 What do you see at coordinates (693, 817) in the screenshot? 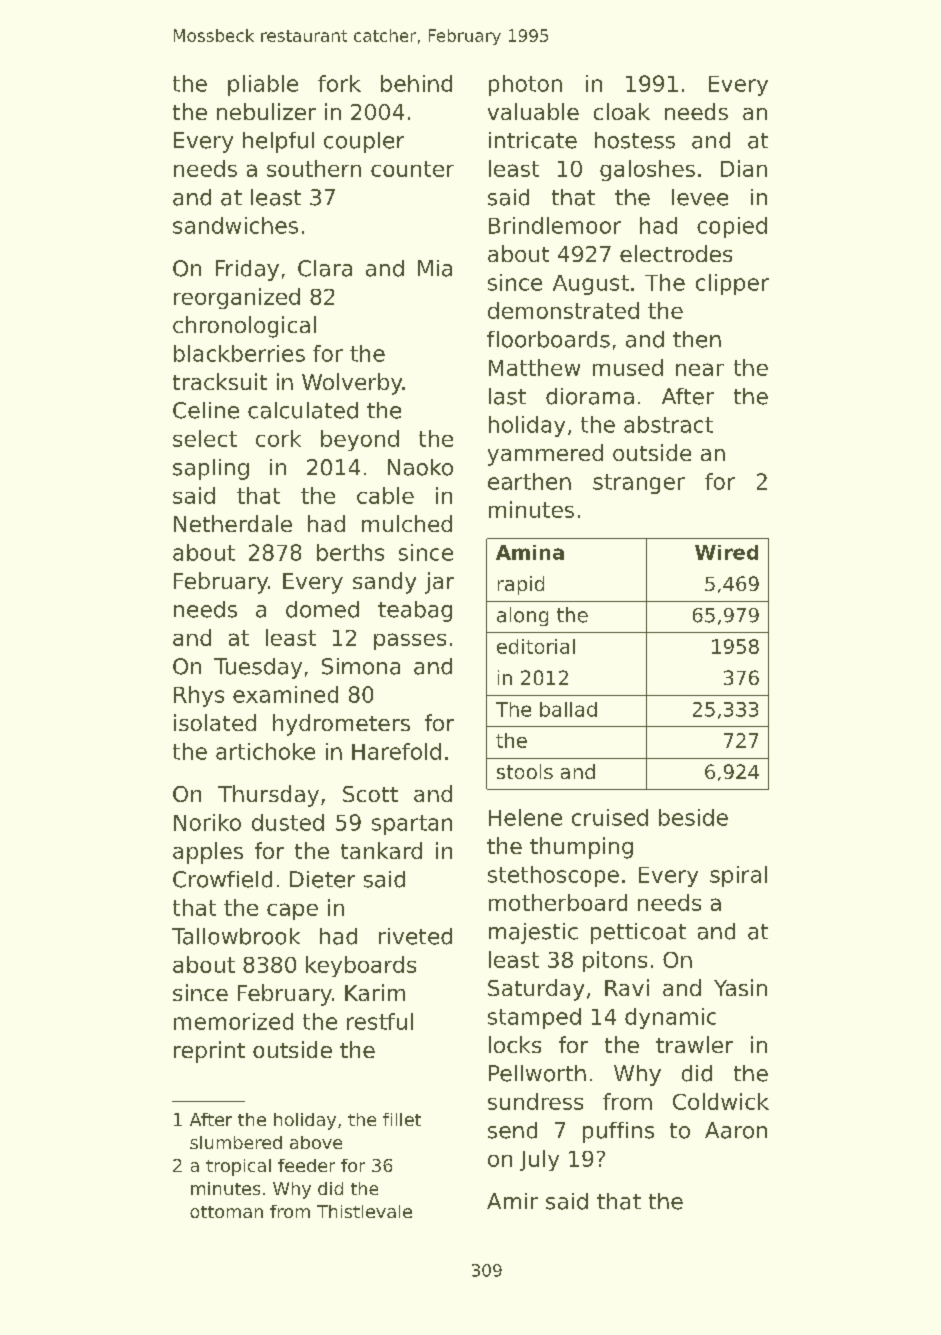
I see `beside` at bounding box center [693, 817].
